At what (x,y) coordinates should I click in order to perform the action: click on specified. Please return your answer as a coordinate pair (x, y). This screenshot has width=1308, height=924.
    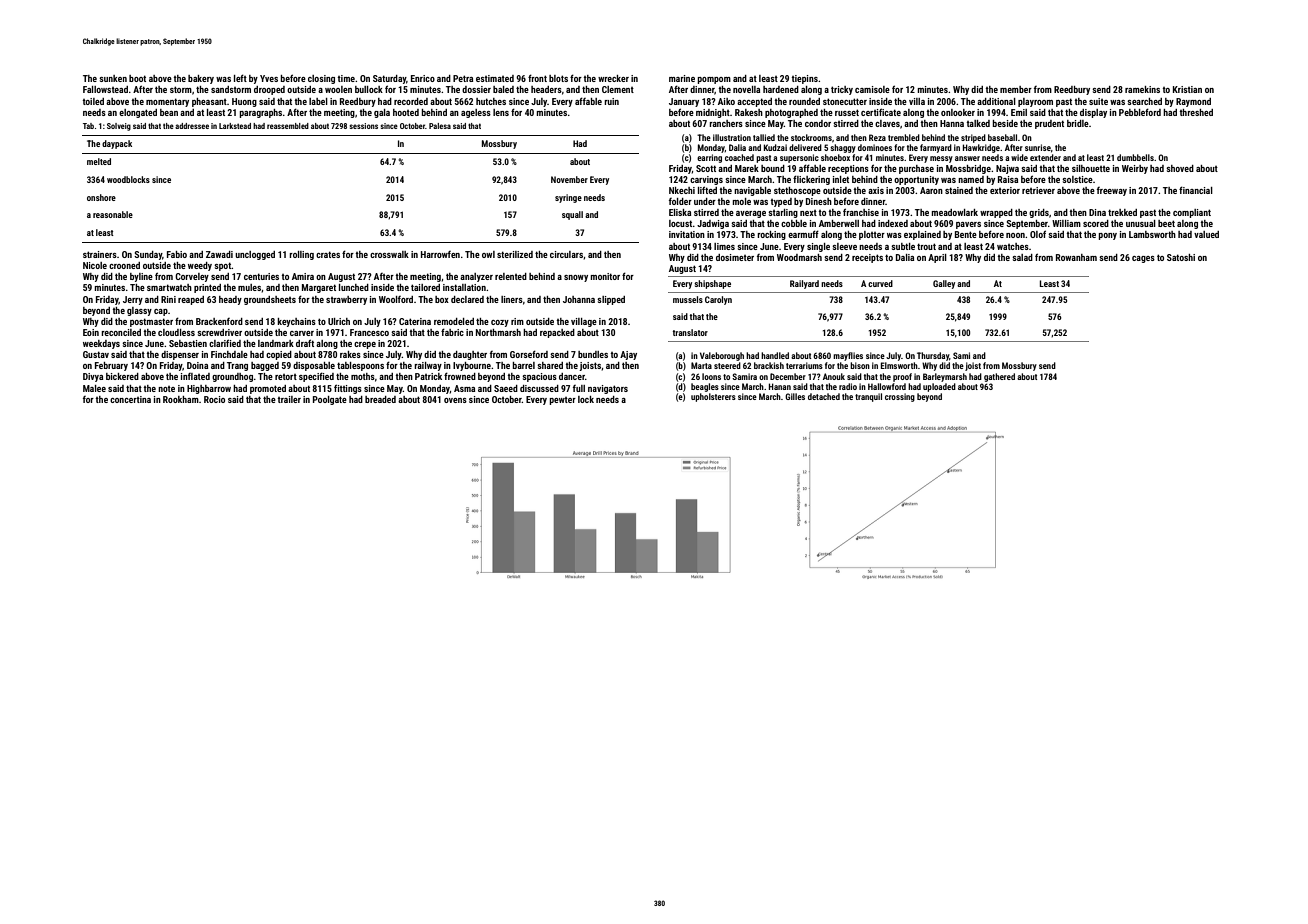
    Looking at the image, I should click on (316, 377).
